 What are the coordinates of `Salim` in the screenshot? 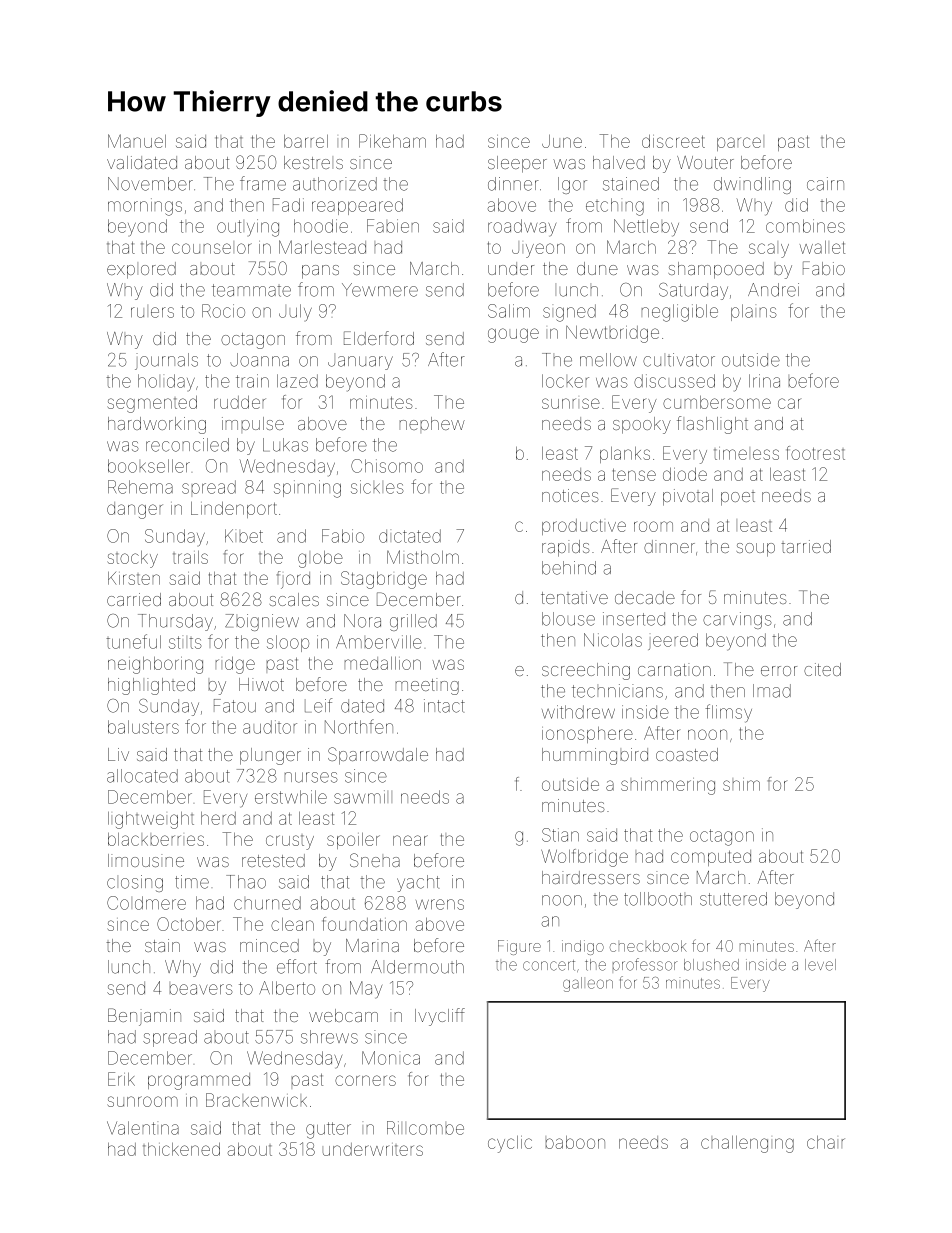 It's located at (509, 311).
